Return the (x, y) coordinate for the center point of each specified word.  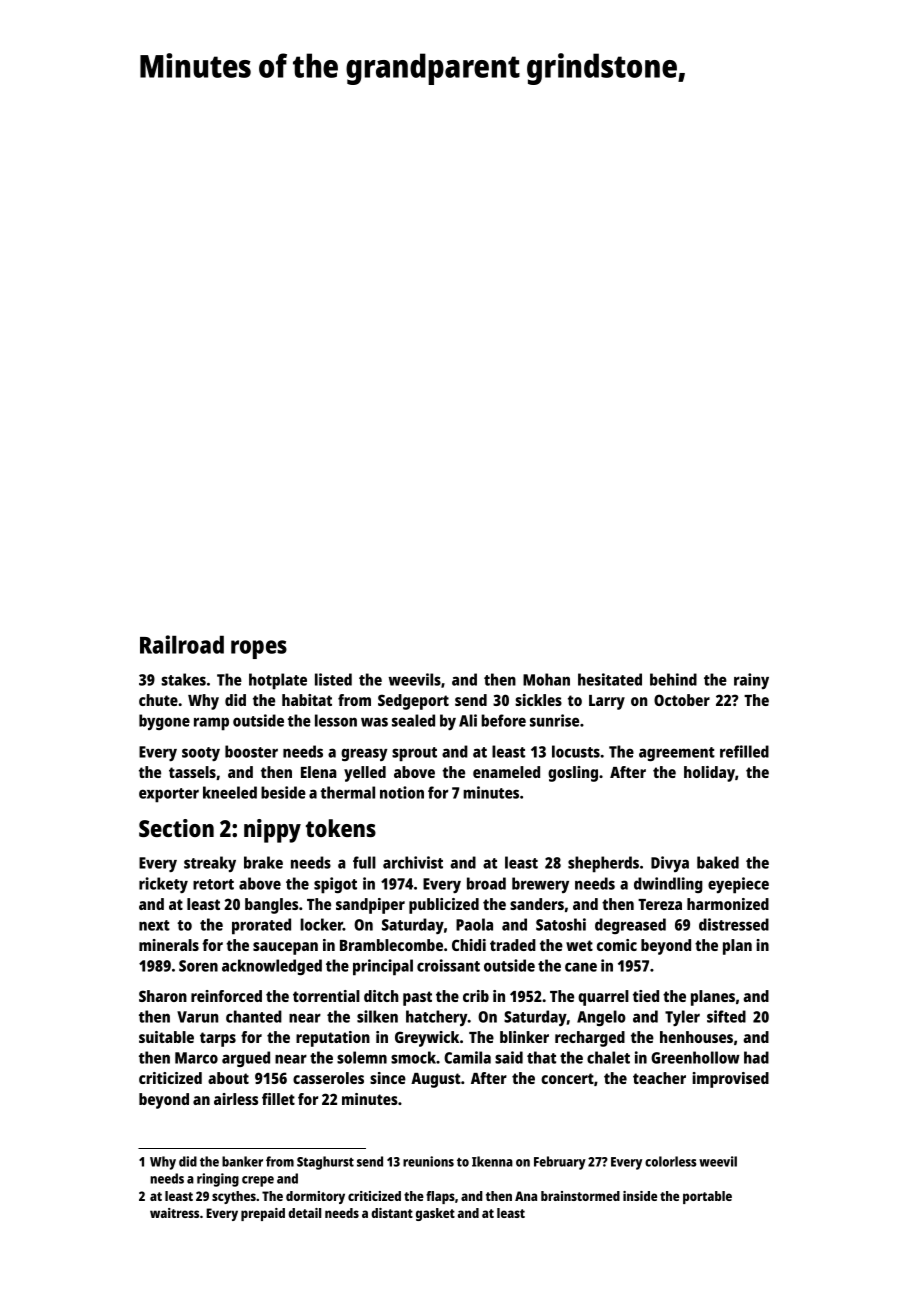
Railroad (182, 644)
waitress (174, 1213)
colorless (671, 1161)
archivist (413, 862)
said (509, 1057)
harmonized (728, 904)
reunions (428, 1161)
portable (707, 1197)
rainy (751, 681)
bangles (271, 906)
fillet (278, 1099)
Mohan (546, 679)
